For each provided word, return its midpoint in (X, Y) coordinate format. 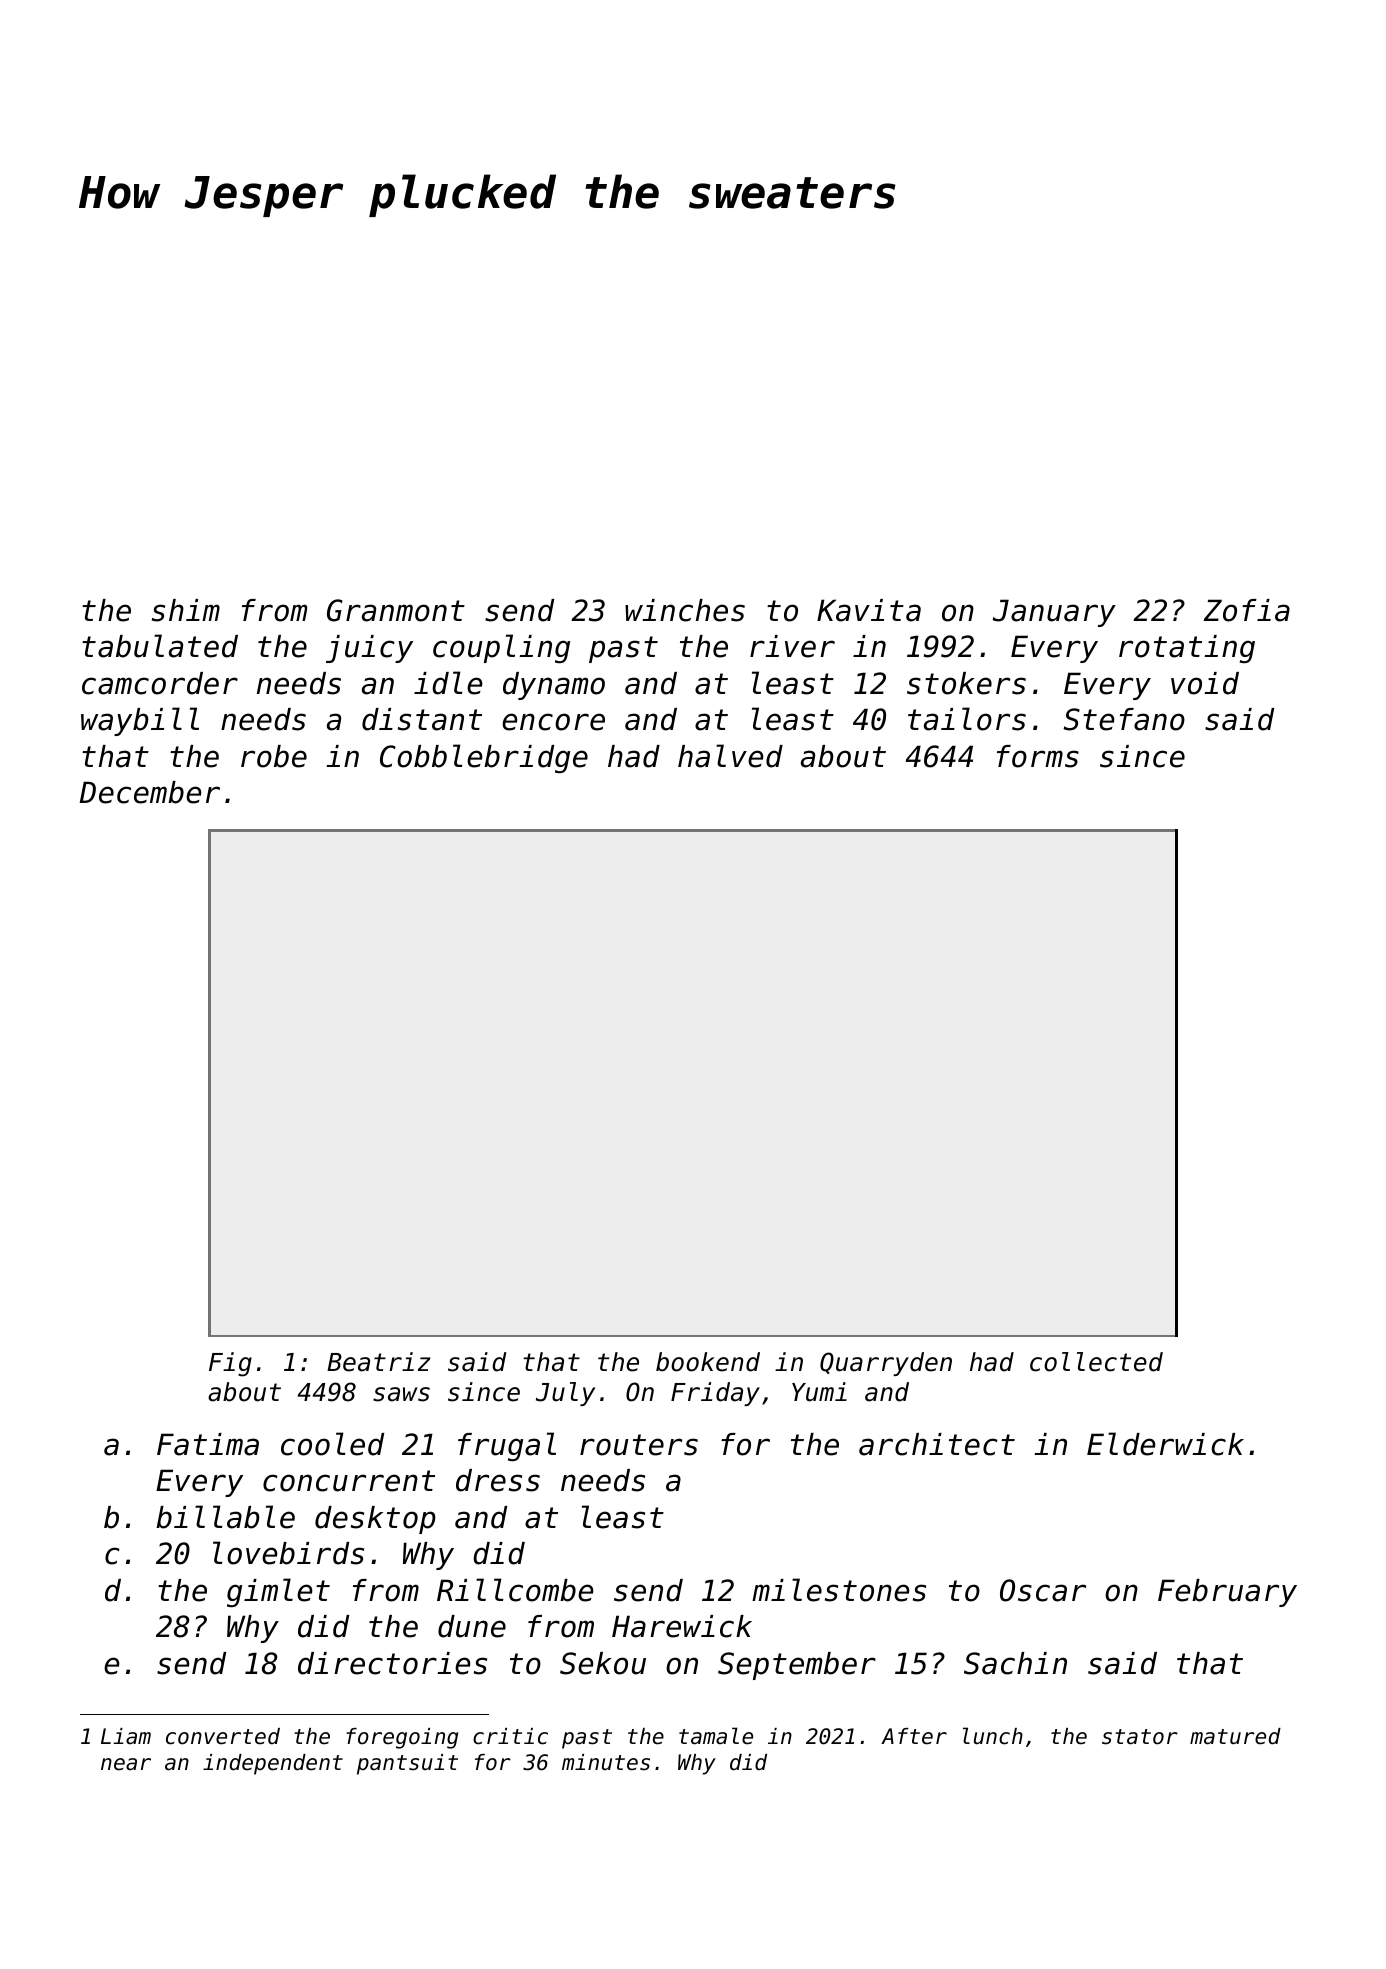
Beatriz (378, 1362)
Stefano (1124, 719)
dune (472, 1626)
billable (225, 1517)
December (149, 792)
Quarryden (886, 1364)
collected (1096, 1362)
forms (1038, 756)
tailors (967, 719)
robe (274, 756)
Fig (230, 1364)
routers (639, 1445)
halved (730, 756)
